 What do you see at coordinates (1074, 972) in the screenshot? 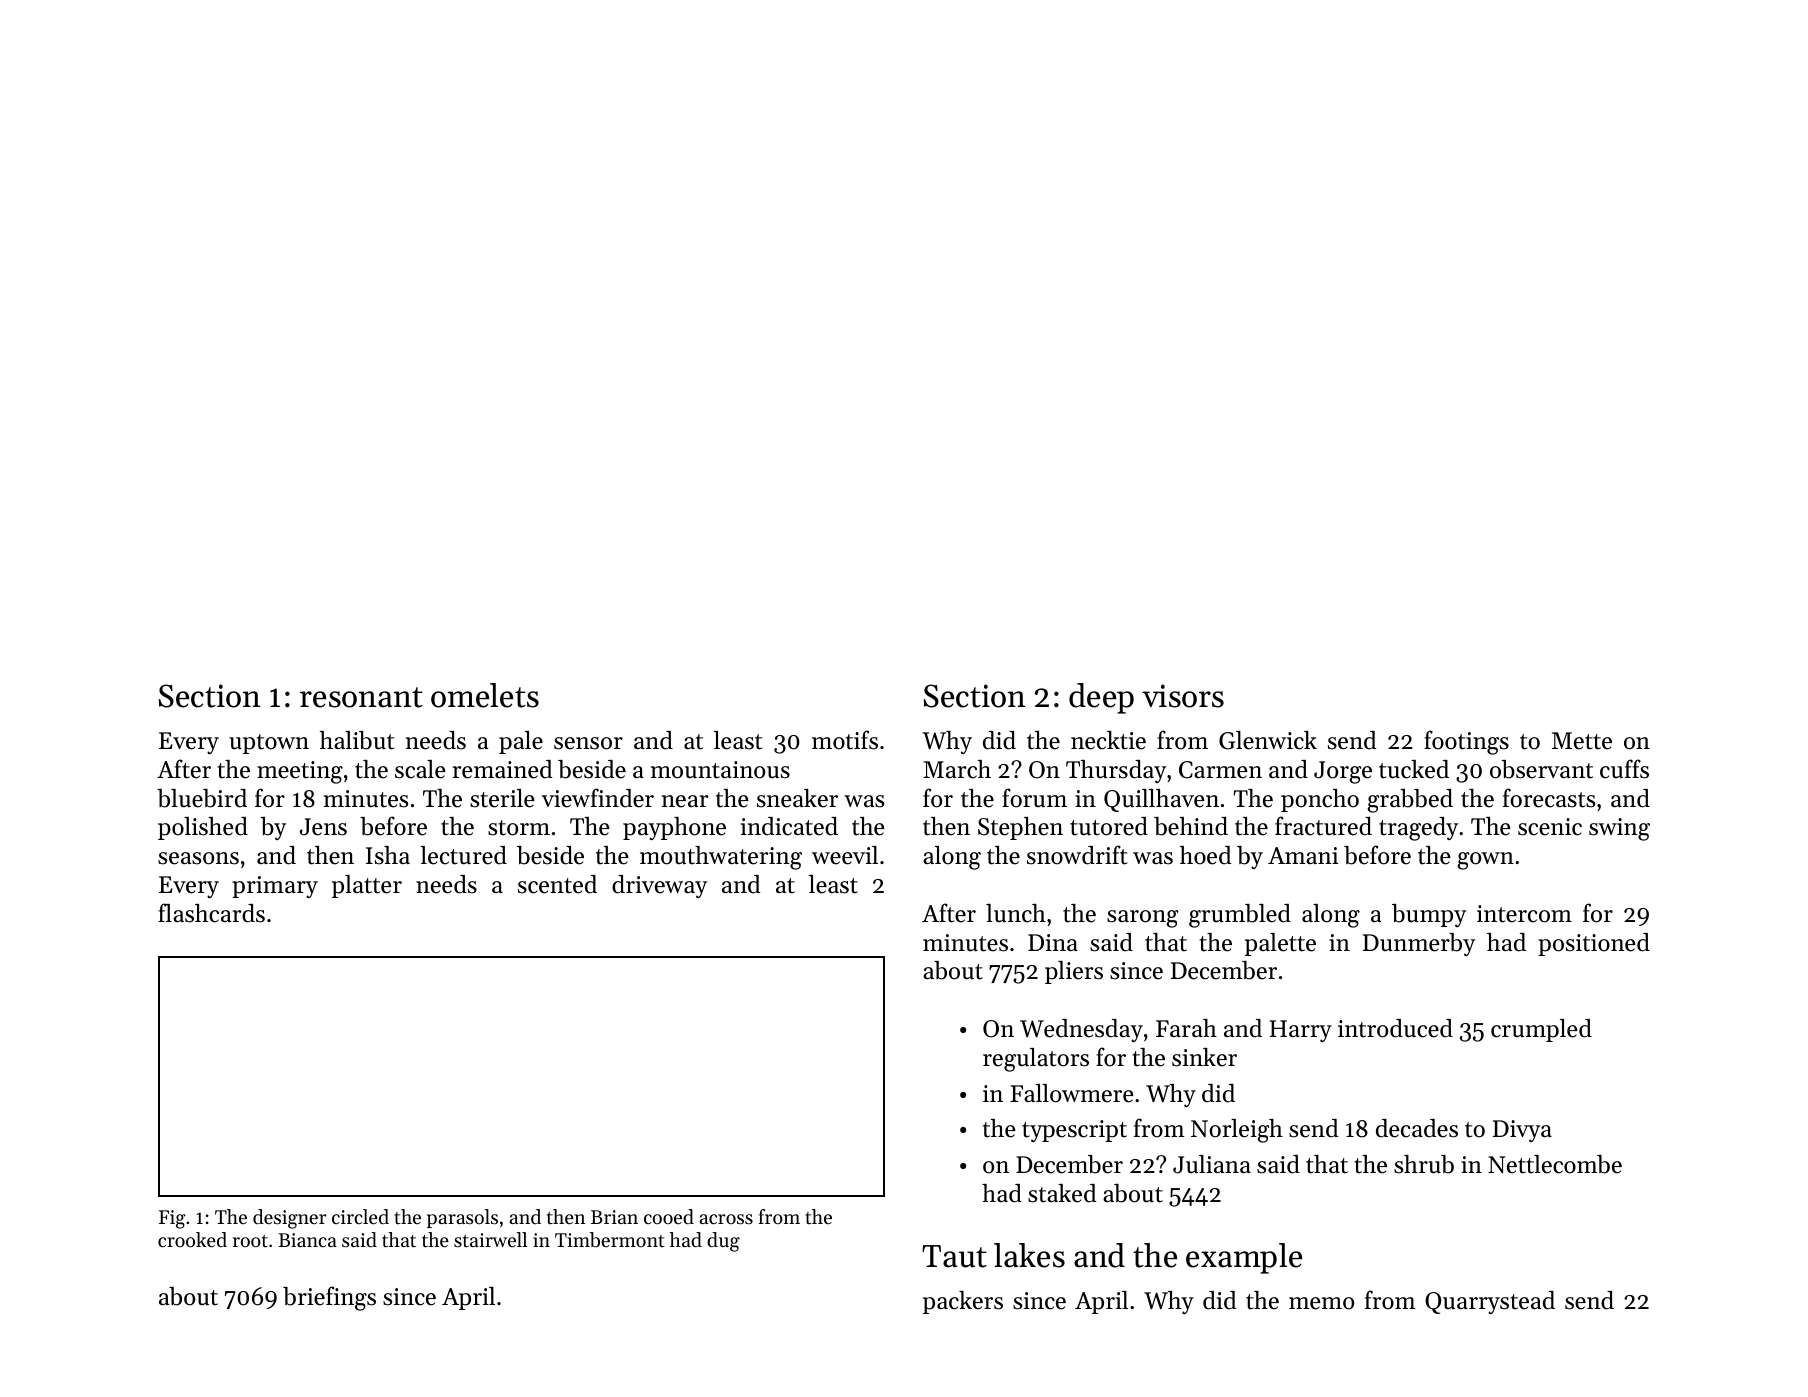
I see `pliers` at bounding box center [1074, 972].
